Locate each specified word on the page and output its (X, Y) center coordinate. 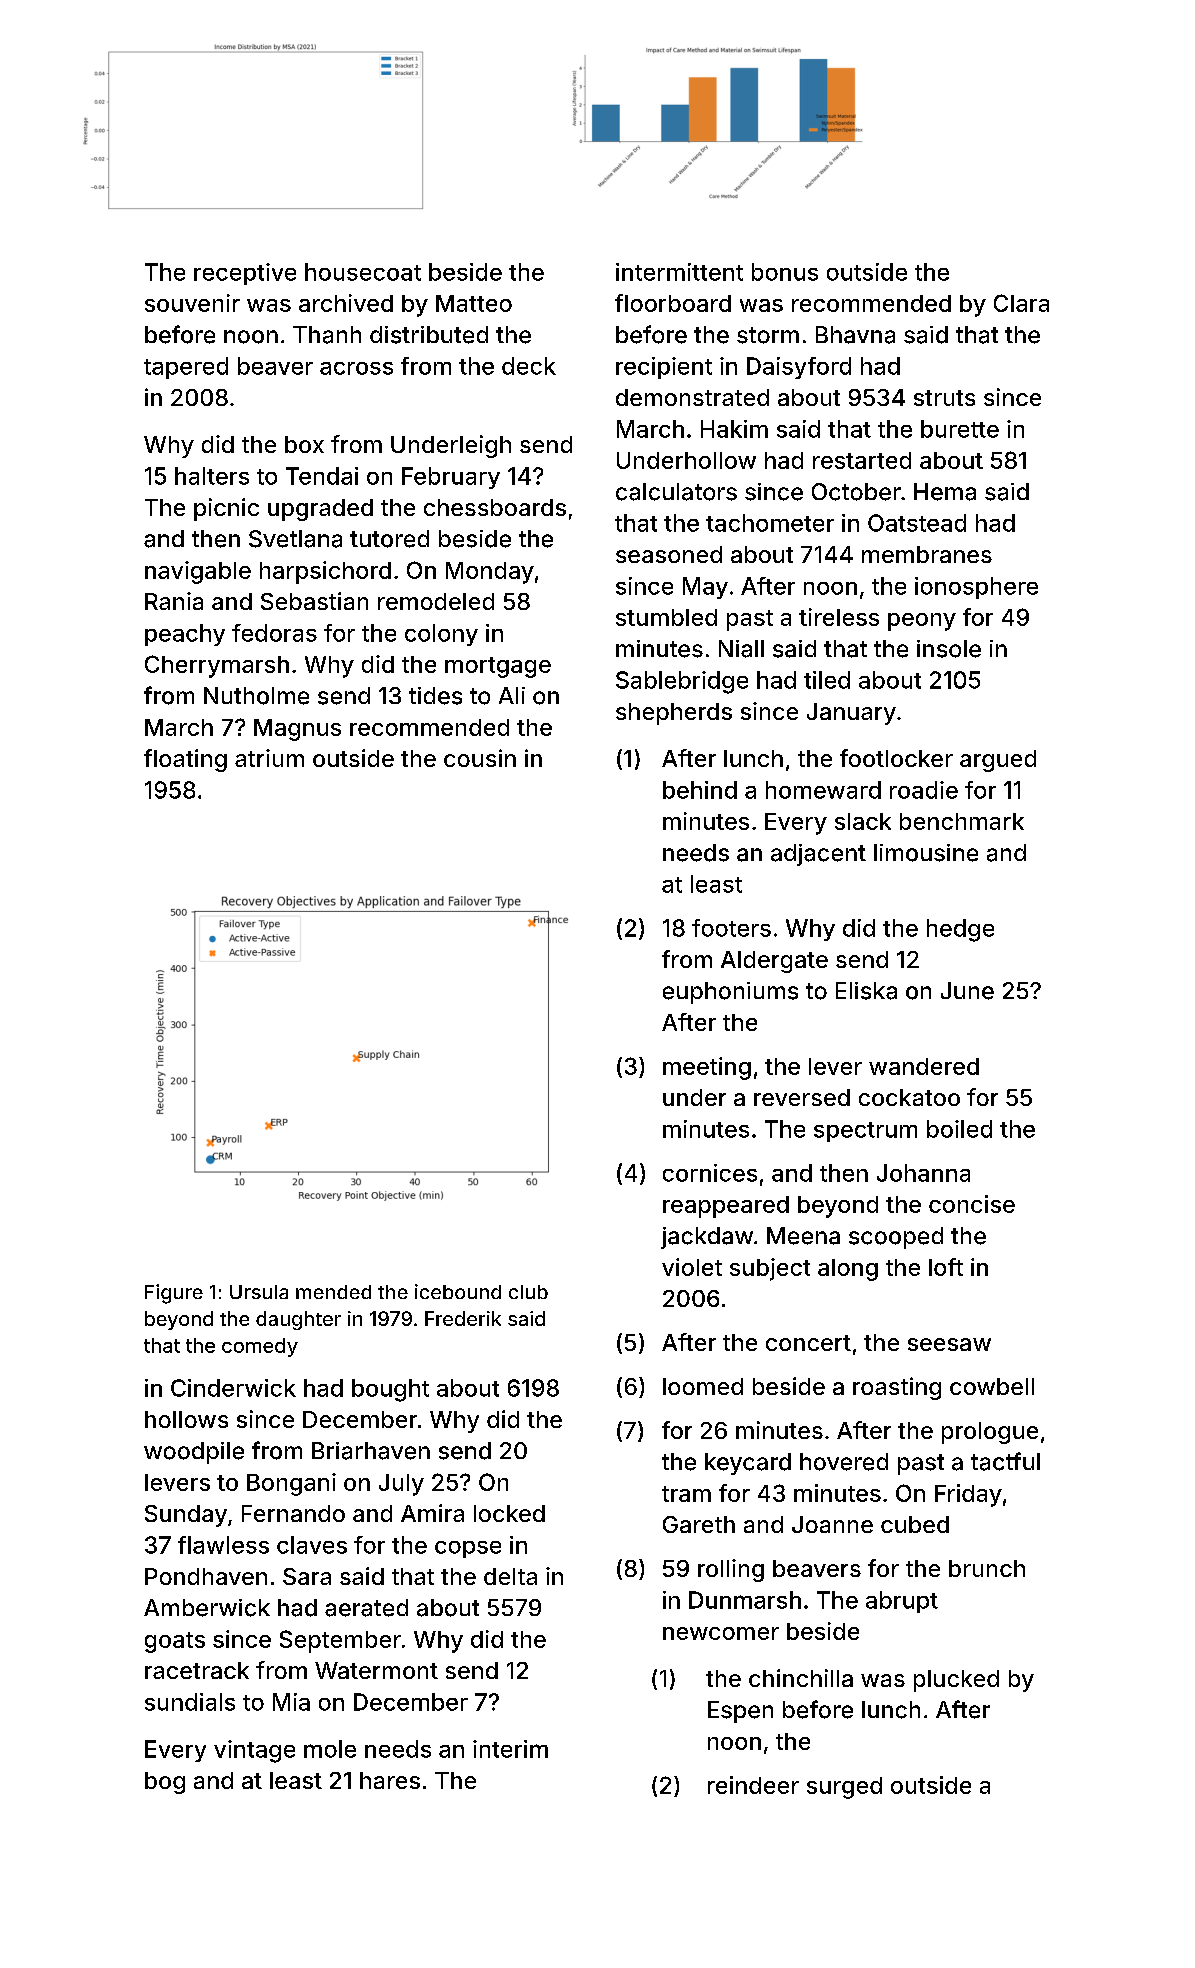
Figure (174, 1294)
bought (390, 1390)
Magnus (297, 730)
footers (731, 928)
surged (844, 1788)
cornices (710, 1173)
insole (949, 649)
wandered (924, 1066)
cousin (480, 758)
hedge (960, 930)
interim (510, 1749)
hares (390, 1780)
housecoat (363, 272)
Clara (1021, 303)
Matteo (474, 303)
